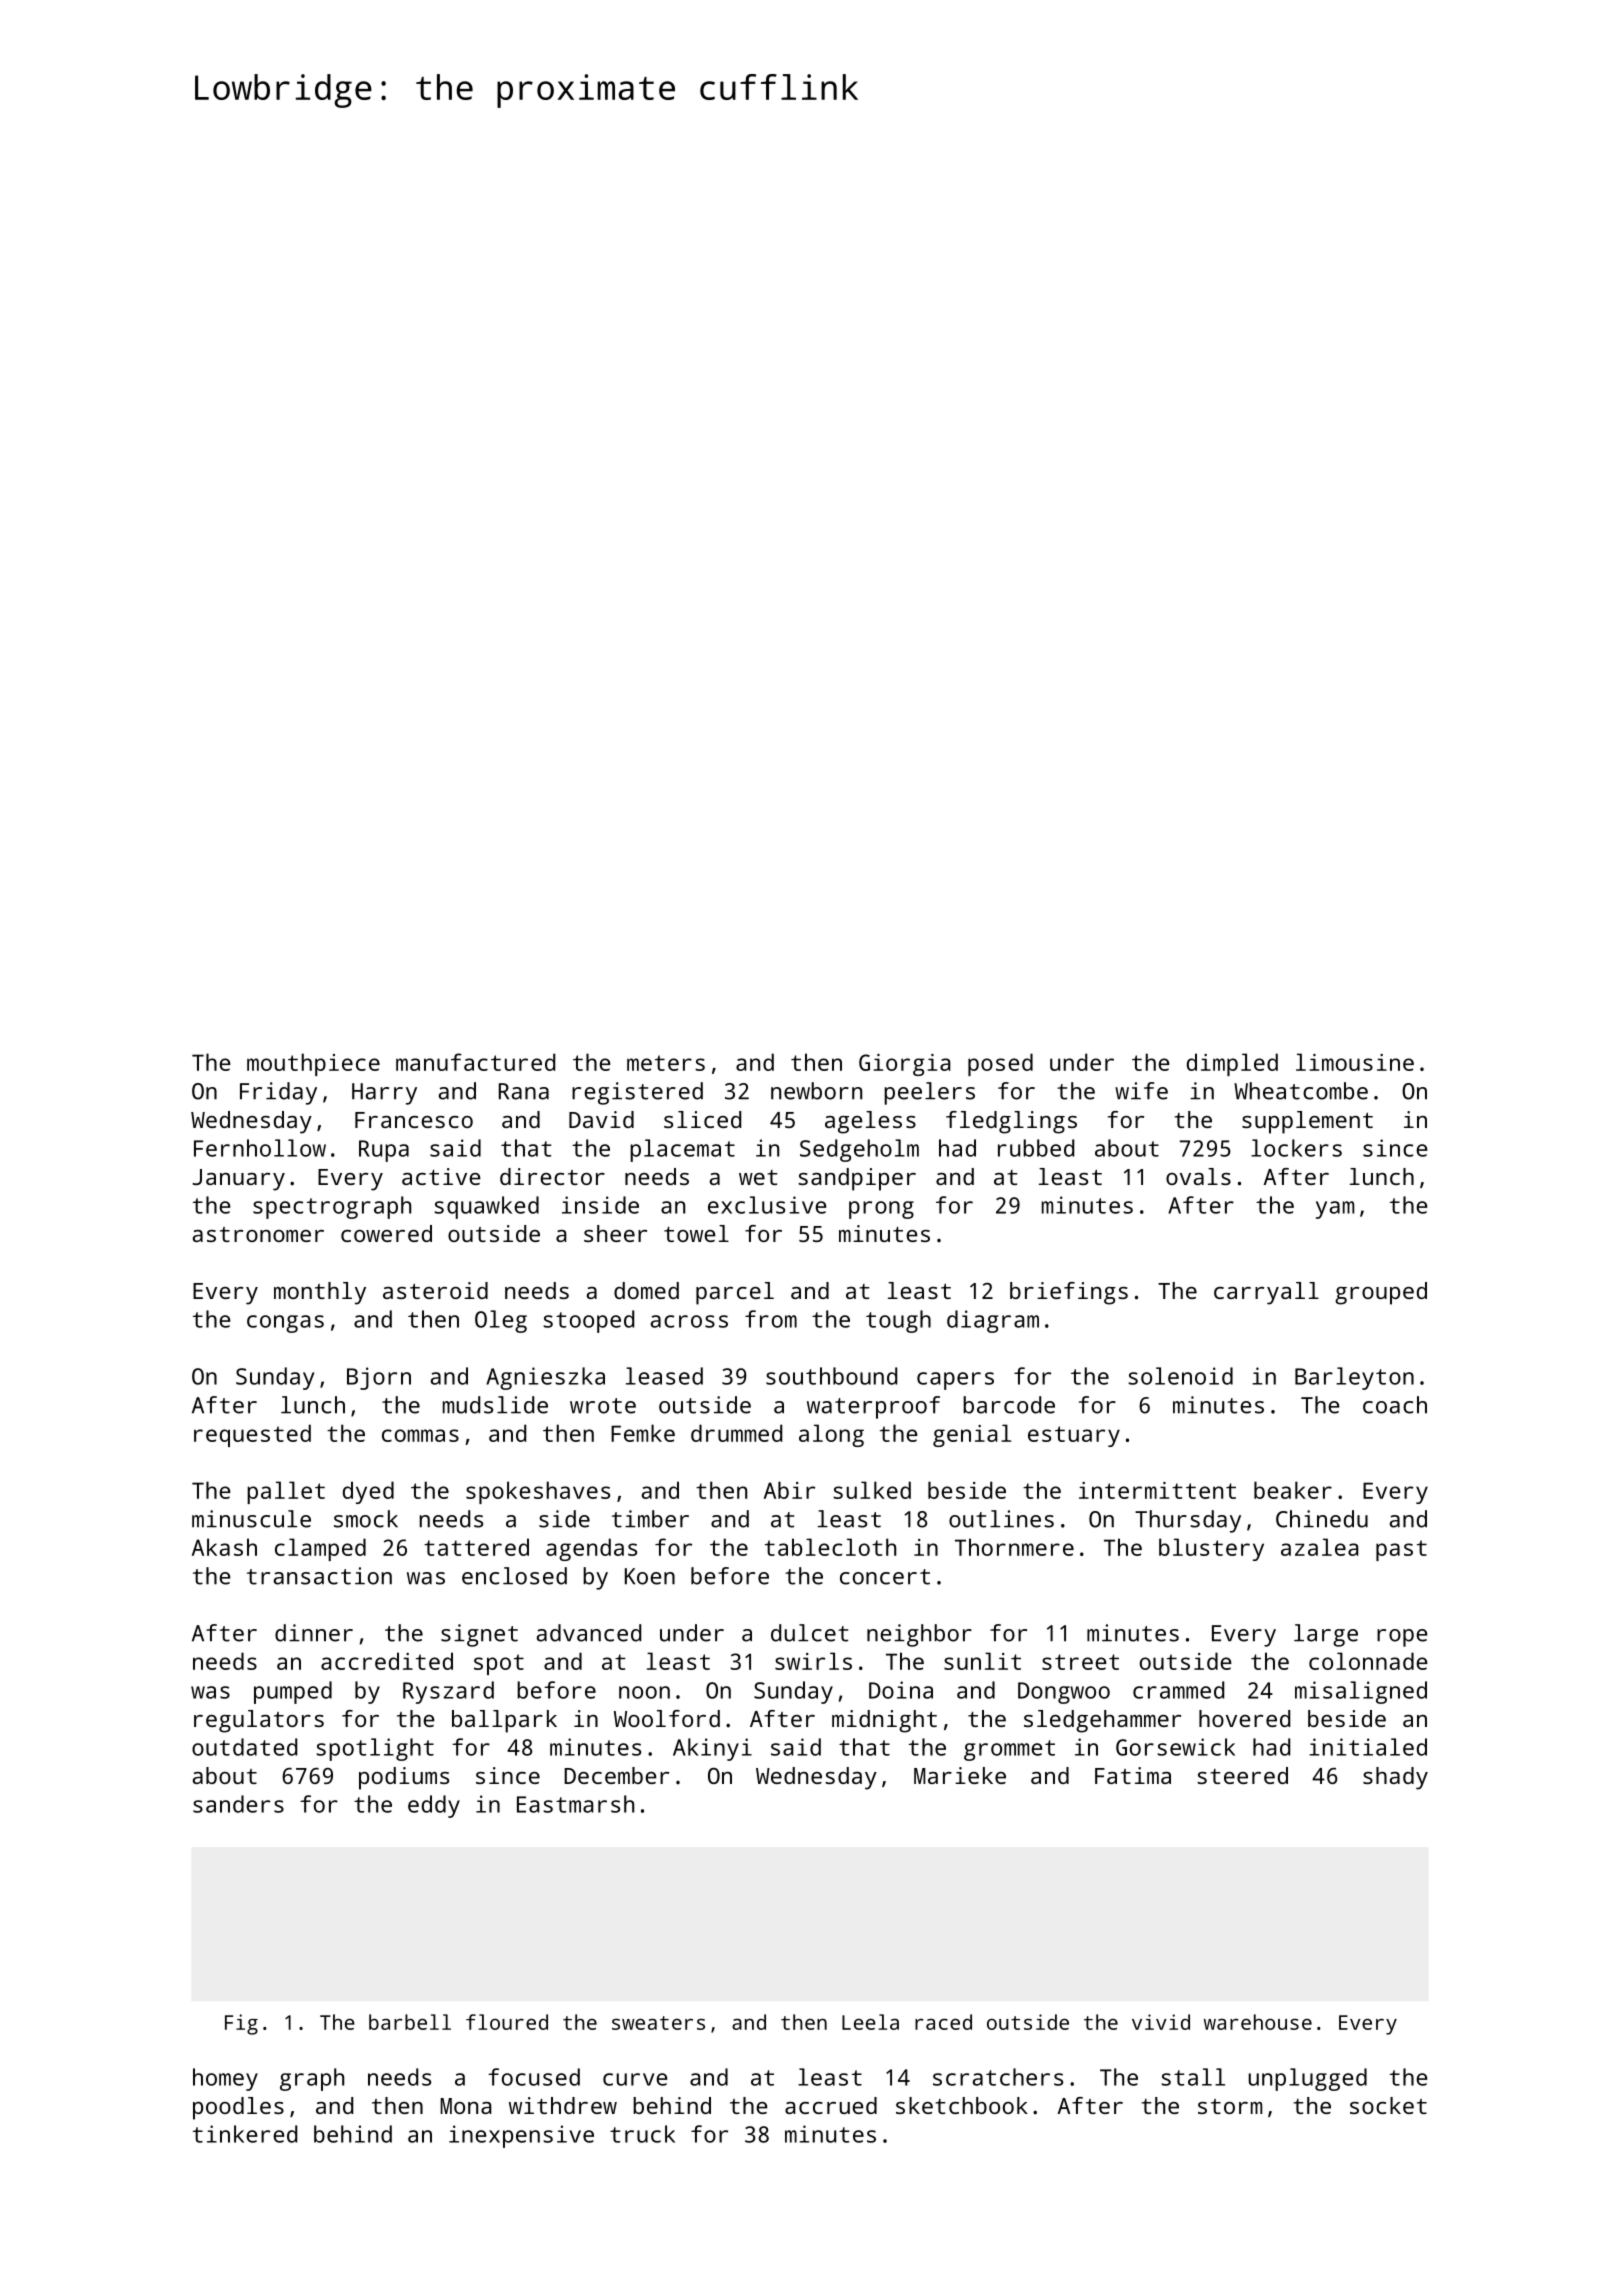  What do you see at coordinates (285, 1324) in the screenshot?
I see `congas` at bounding box center [285, 1324].
